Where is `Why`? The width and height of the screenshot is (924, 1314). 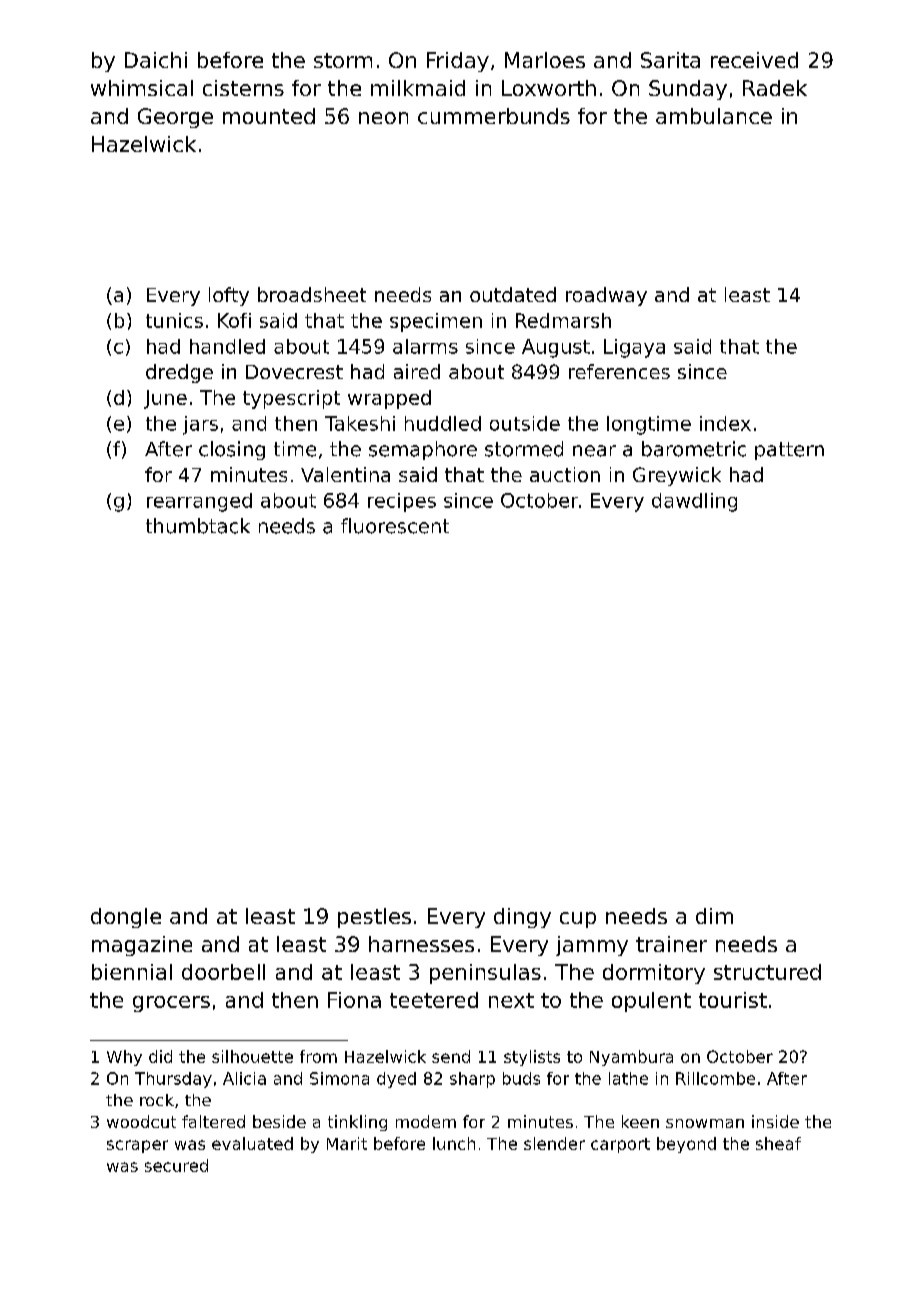
Why is located at coordinates (124, 1058).
